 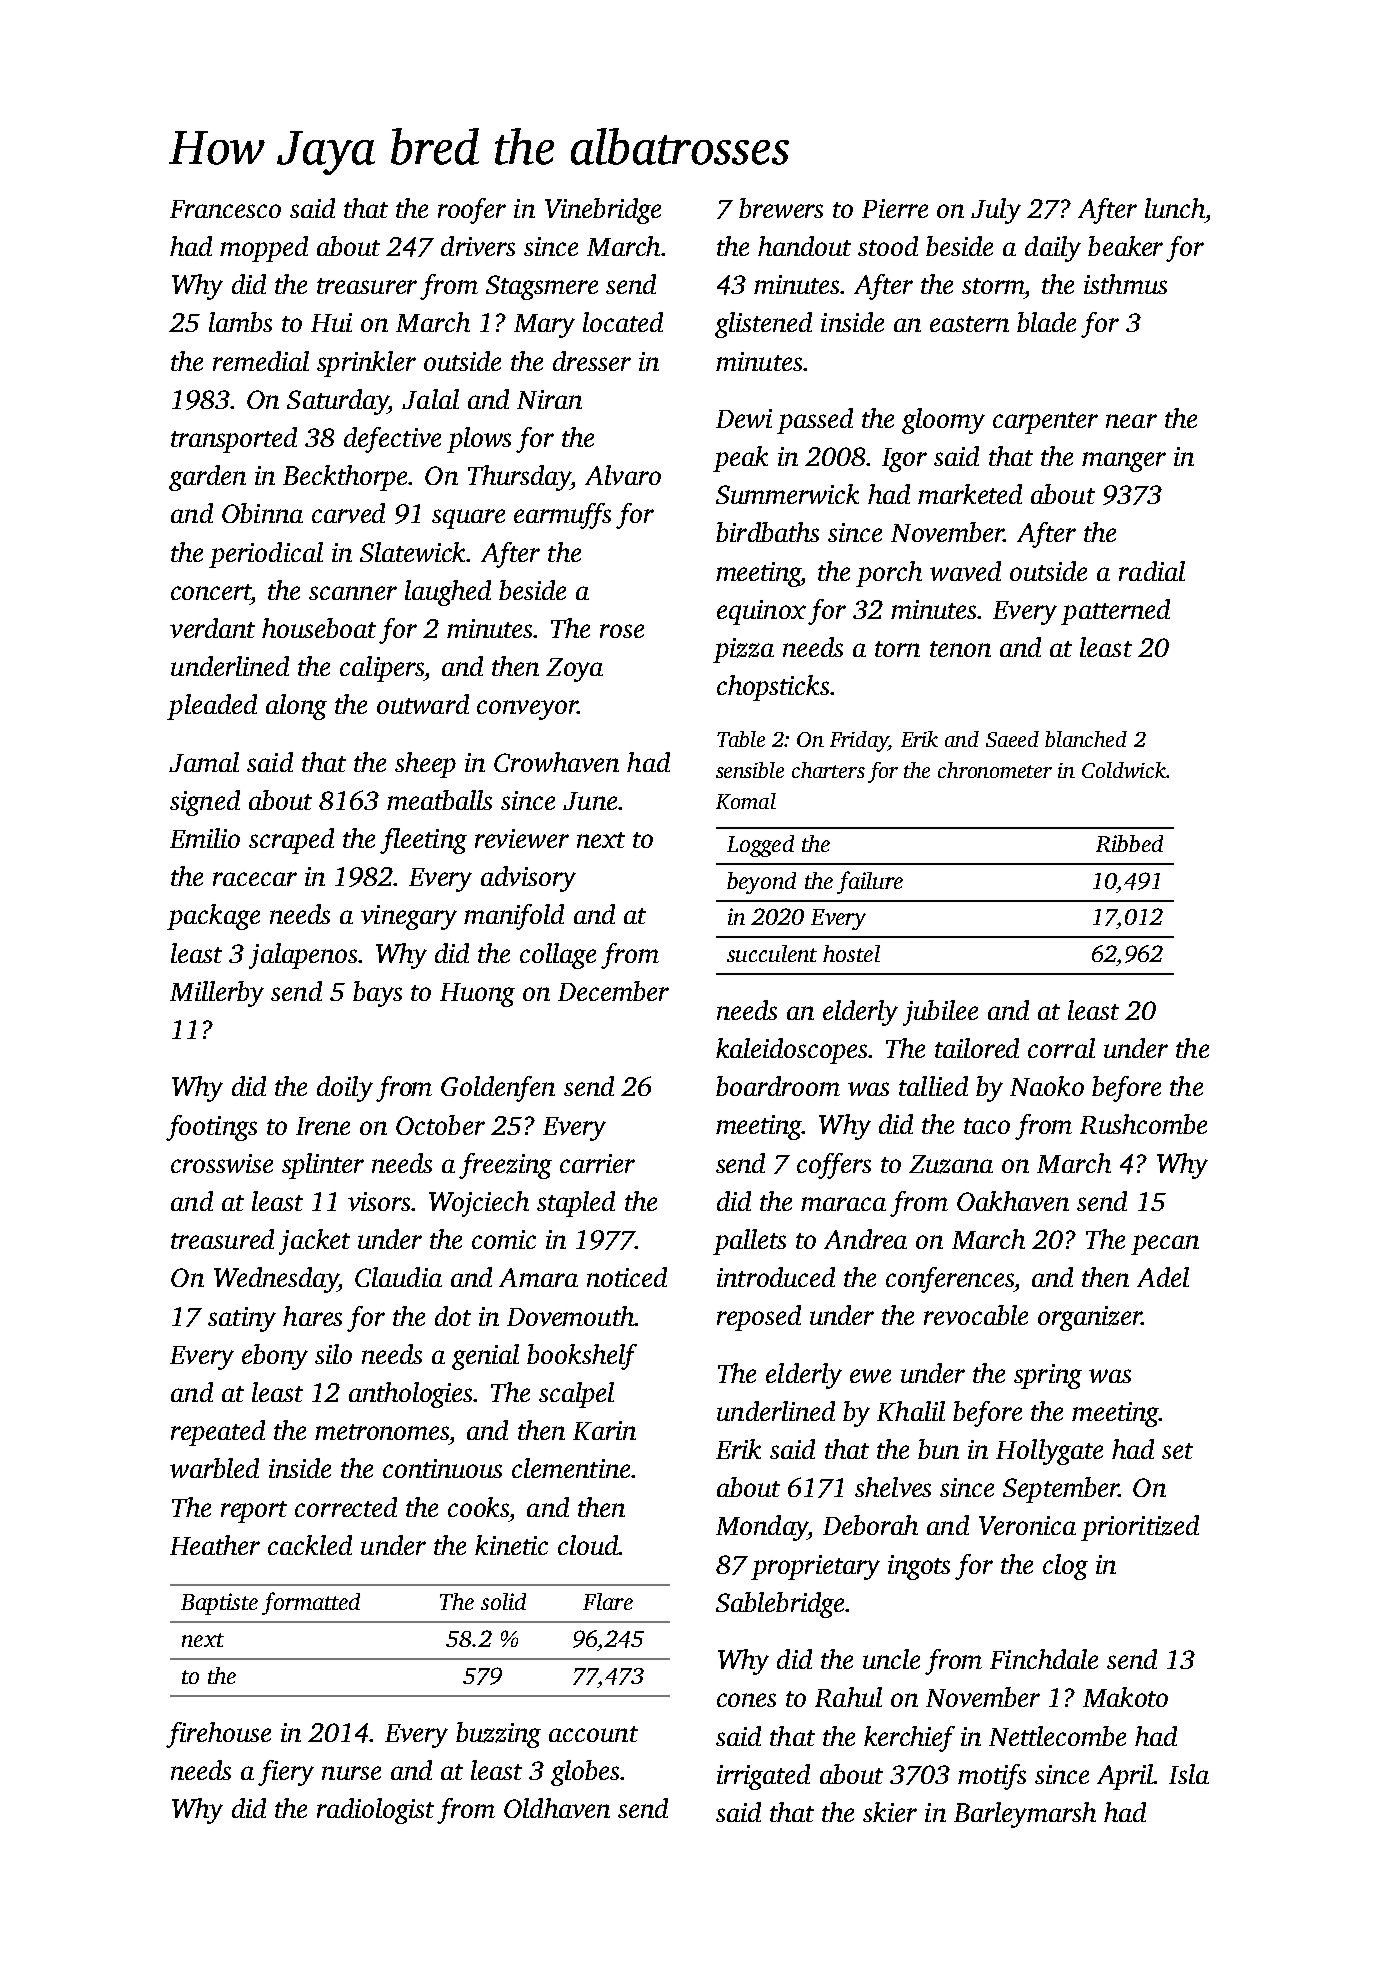 I want to click on corrected, so click(x=346, y=1507).
